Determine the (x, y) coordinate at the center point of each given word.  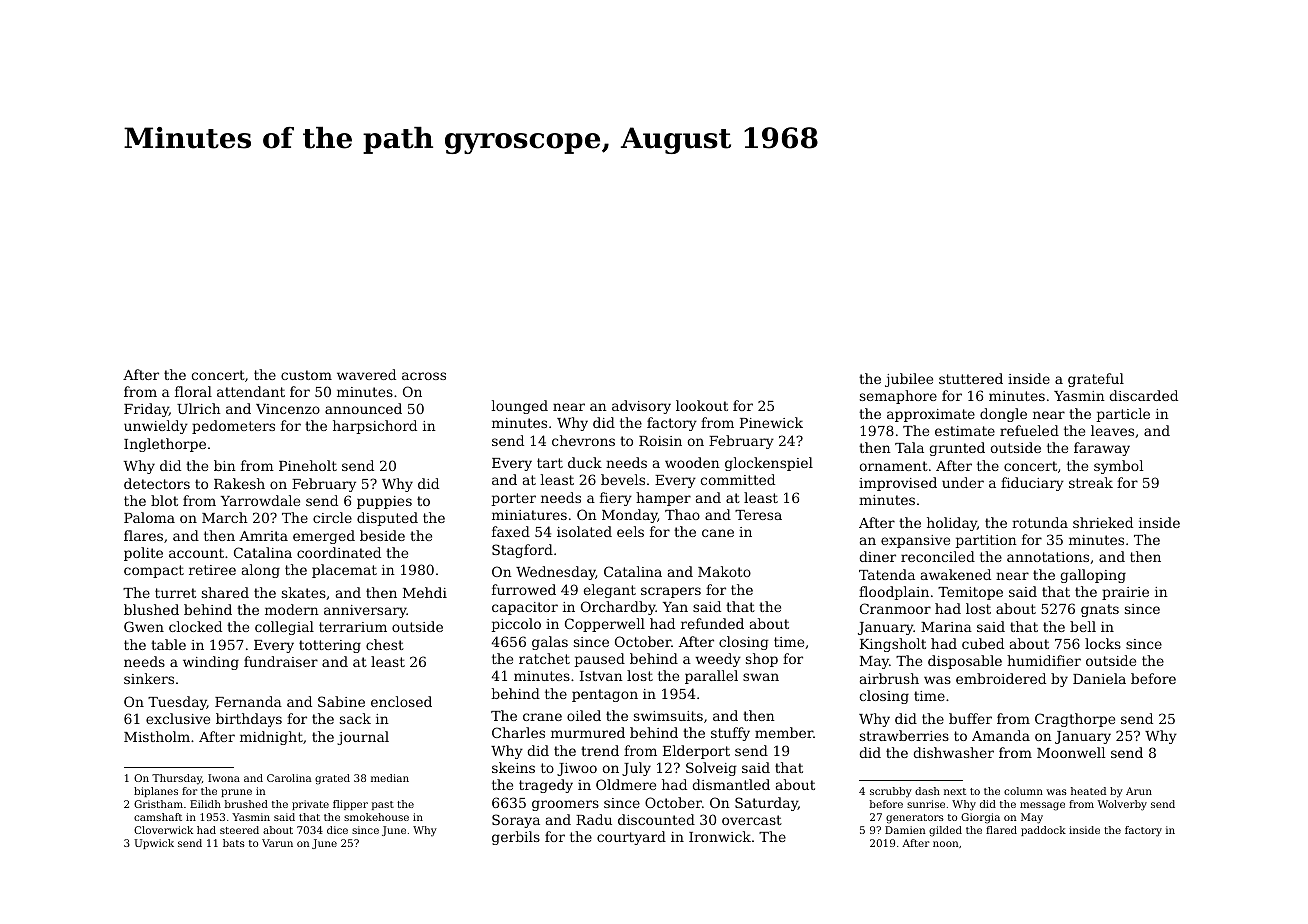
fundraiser (281, 661)
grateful (1096, 380)
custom (306, 375)
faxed (511, 531)
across (424, 376)
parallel (711, 677)
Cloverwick (163, 830)
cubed (983, 643)
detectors (157, 483)
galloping (1093, 576)
